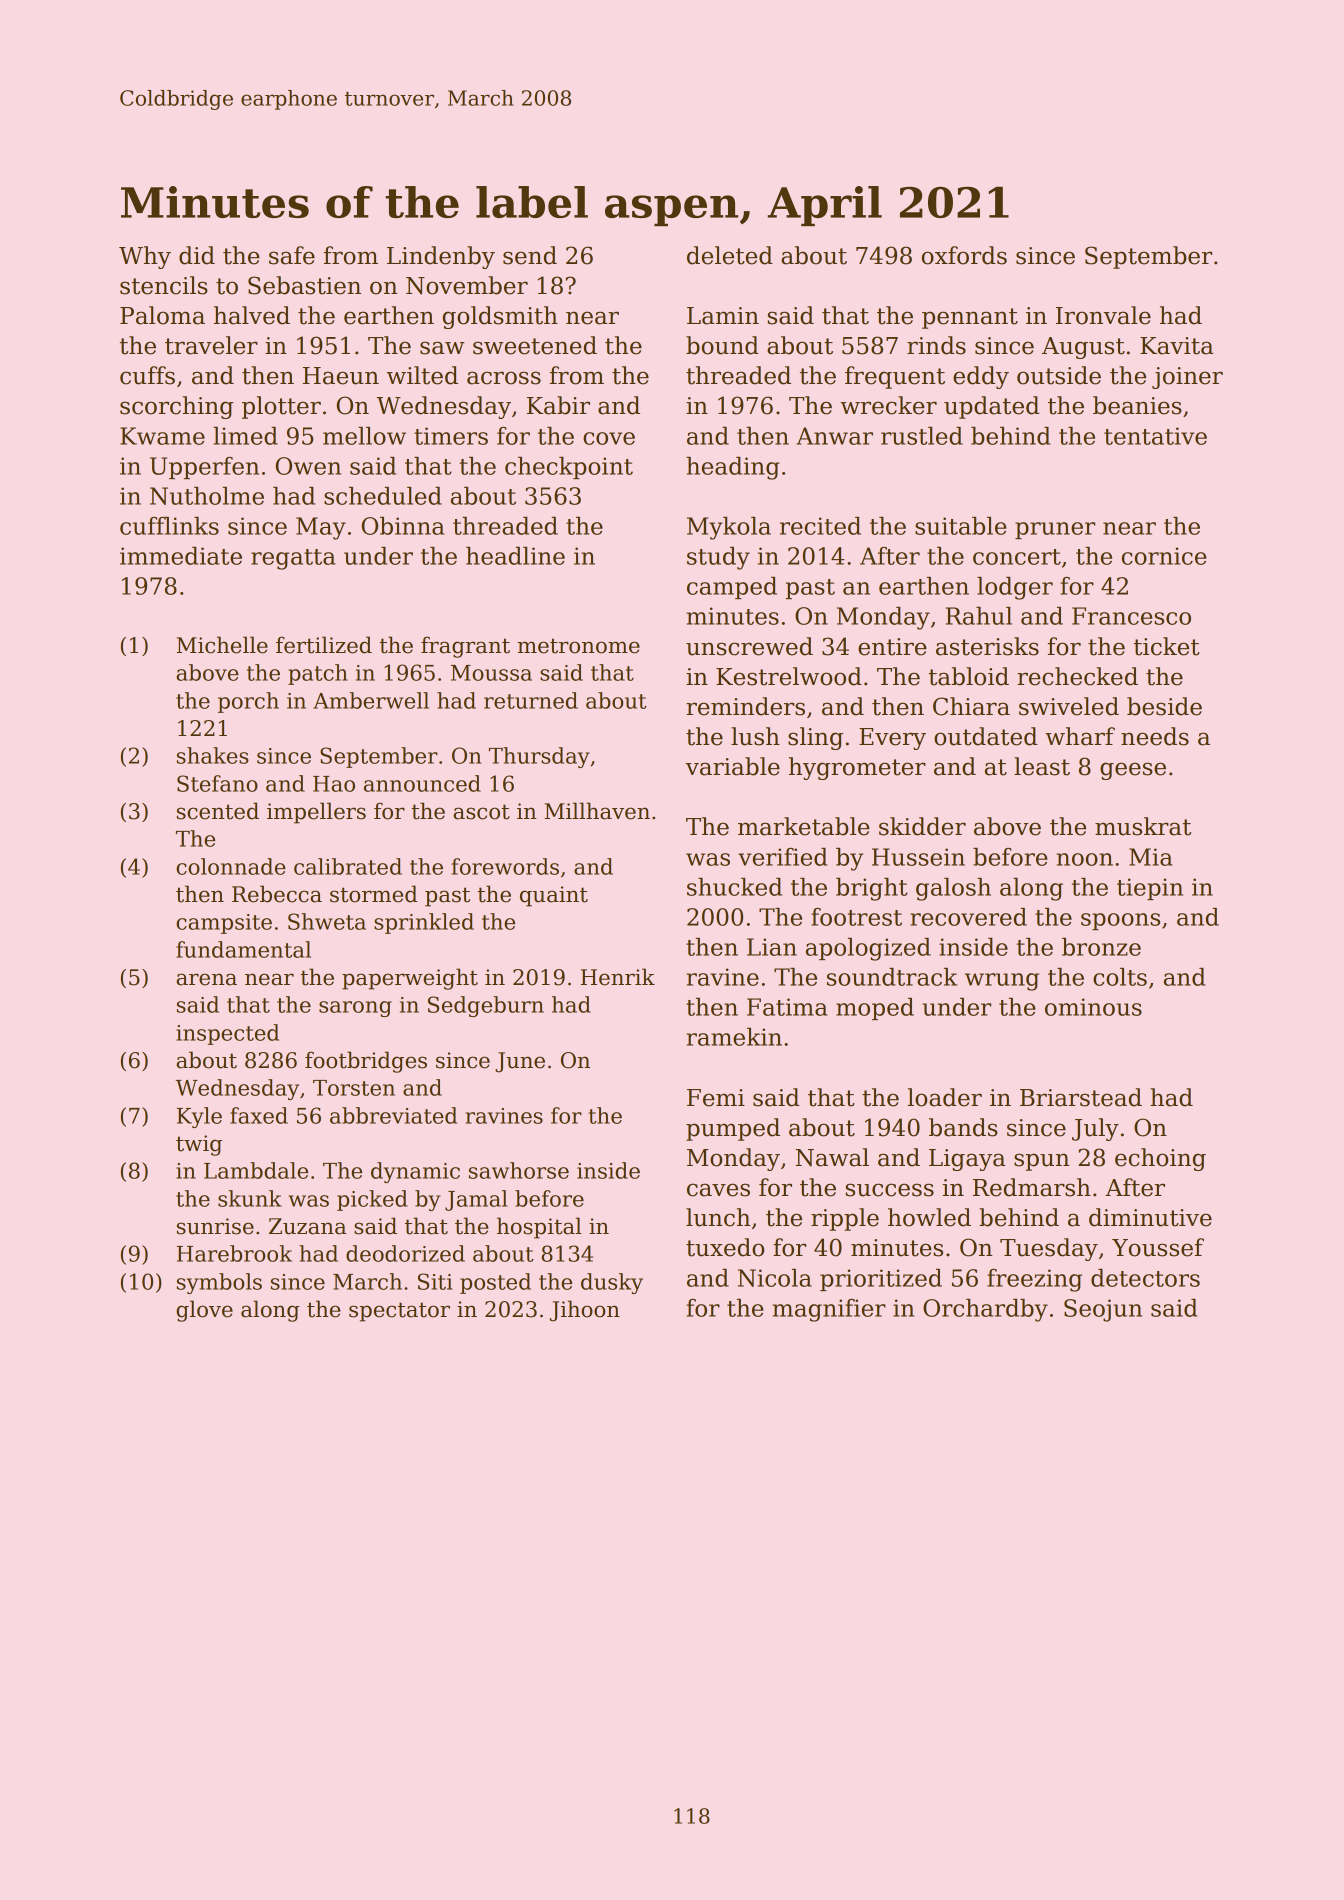  I want to click on Henrik, so click(618, 977).
